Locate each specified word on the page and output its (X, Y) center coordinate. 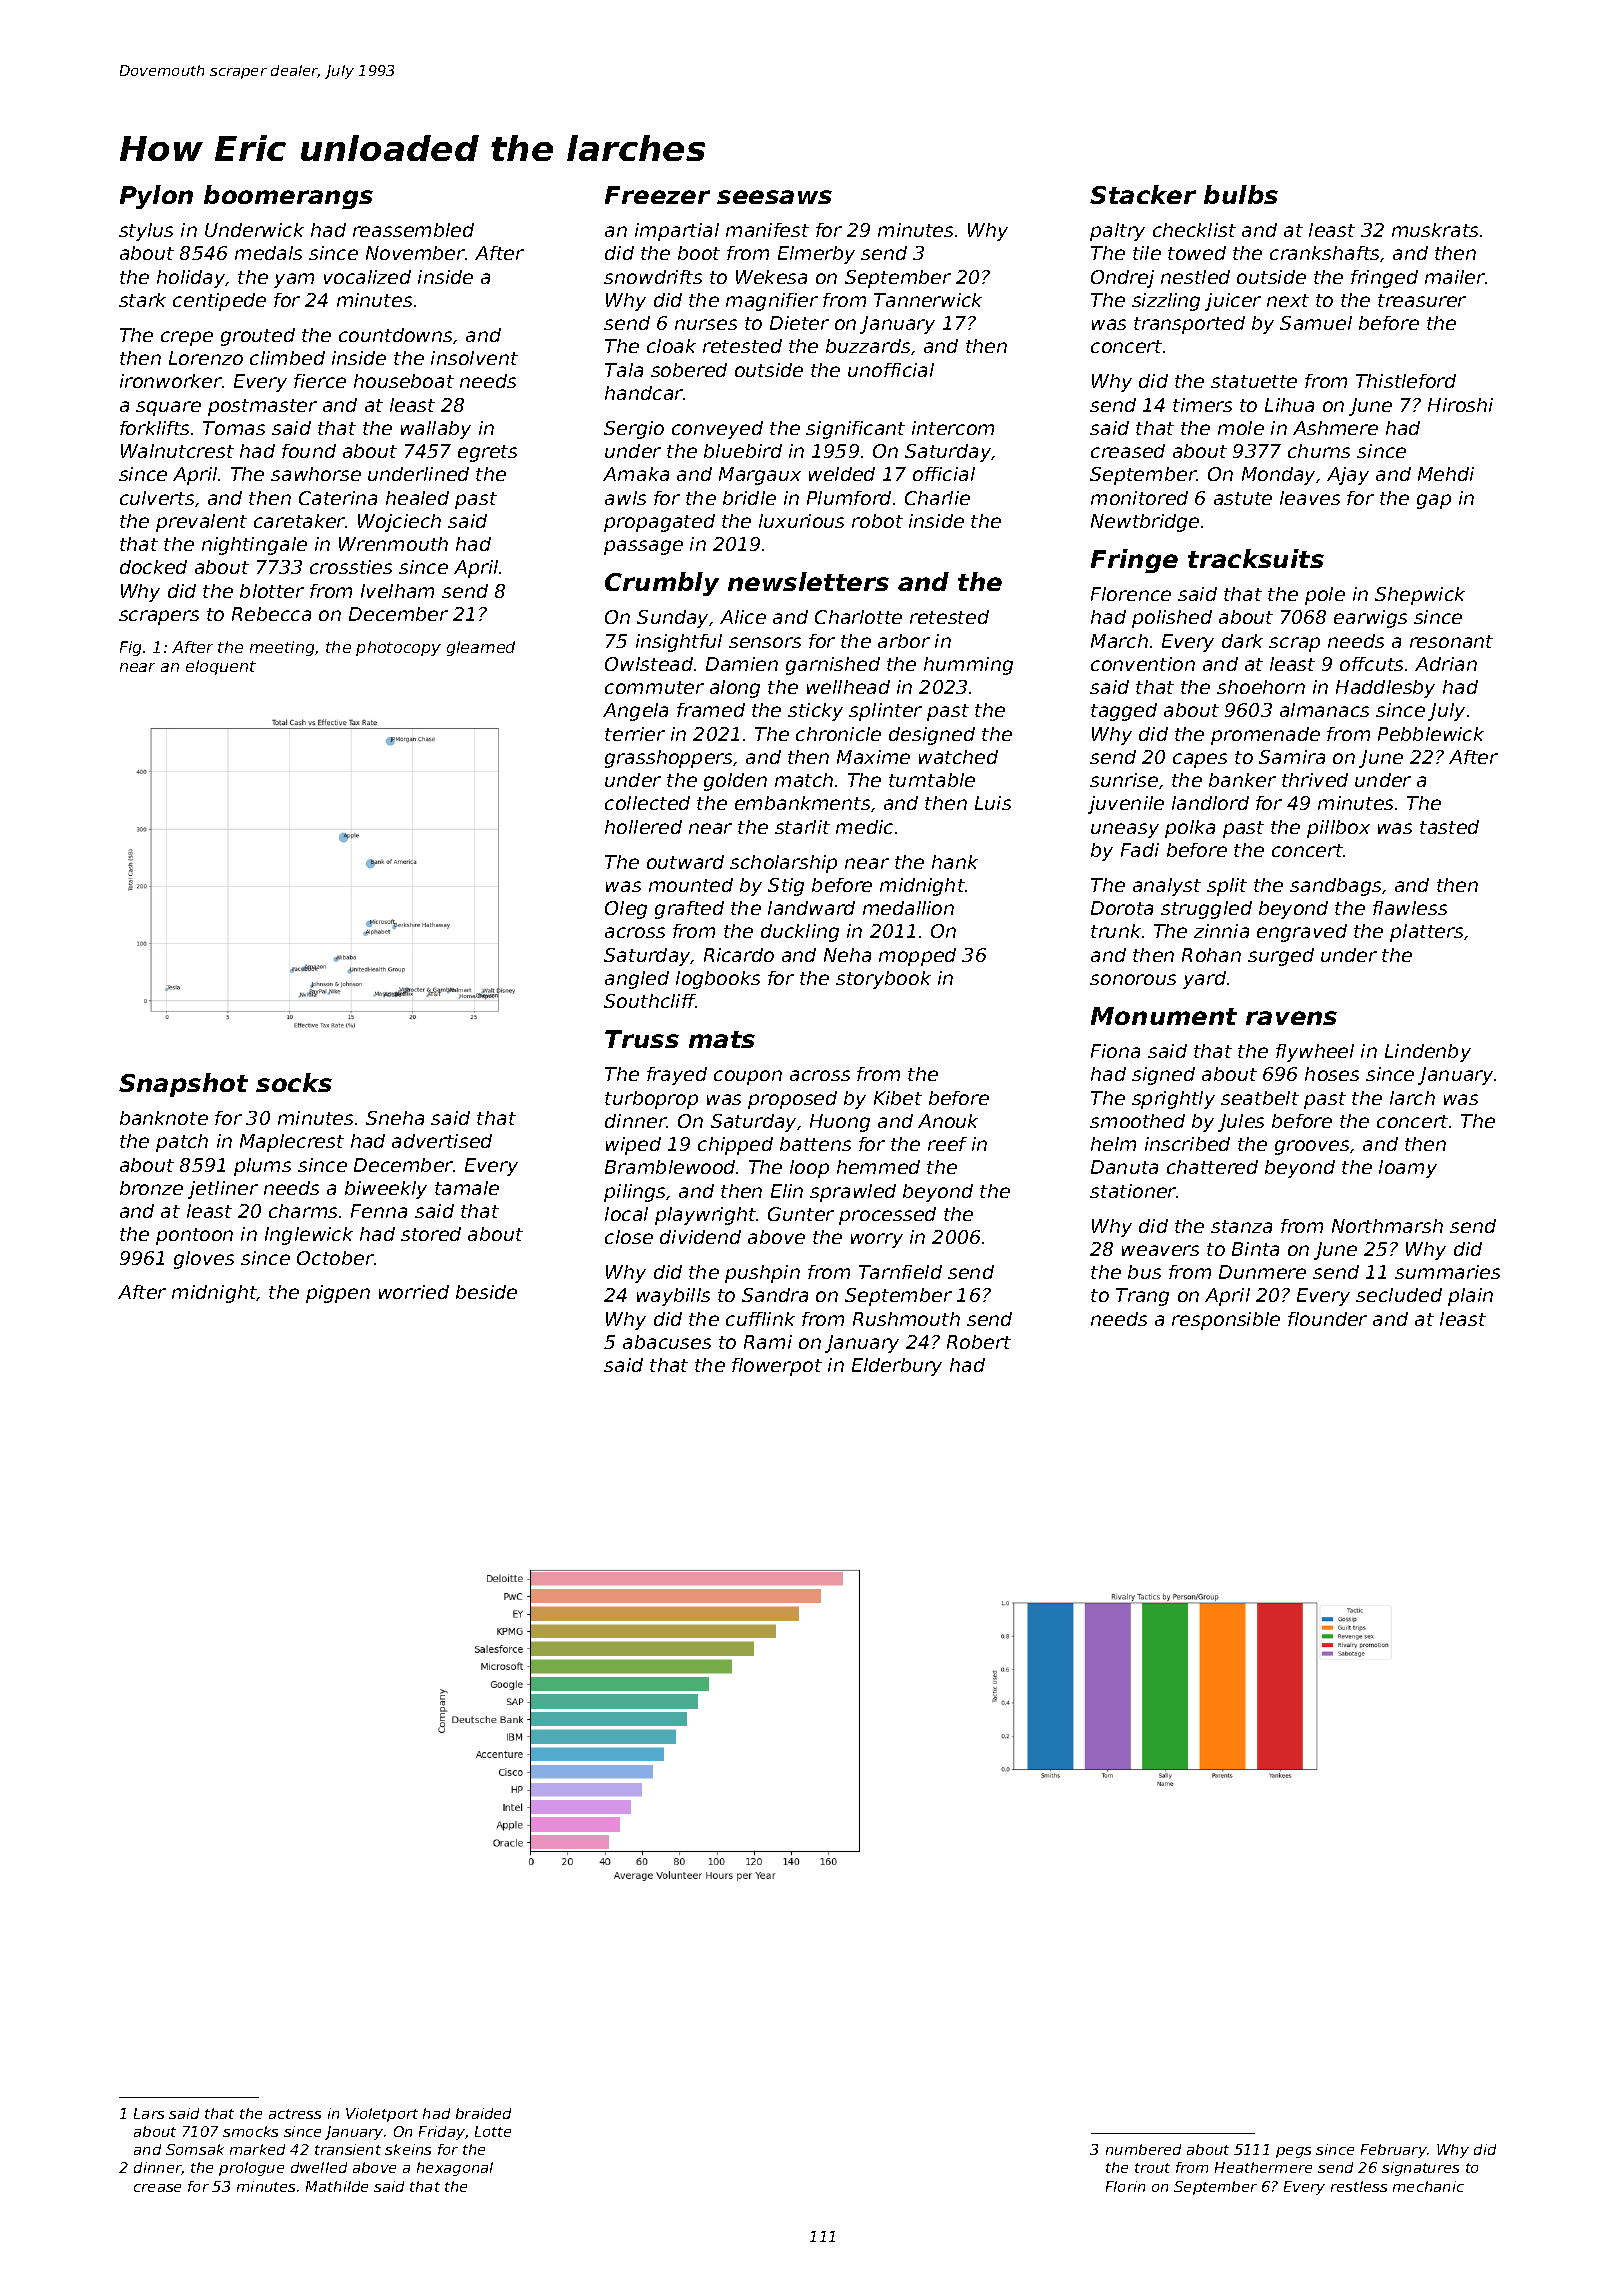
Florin (1125, 2186)
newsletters (808, 581)
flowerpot (777, 1367)
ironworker (171, 381)
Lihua (1289, 405)
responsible (1226, 1321)
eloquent (221, 667)
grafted (689, 910)
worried (414, 1292)
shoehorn (1261, 687)
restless (1359, 2186)
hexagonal (455, 2169)
